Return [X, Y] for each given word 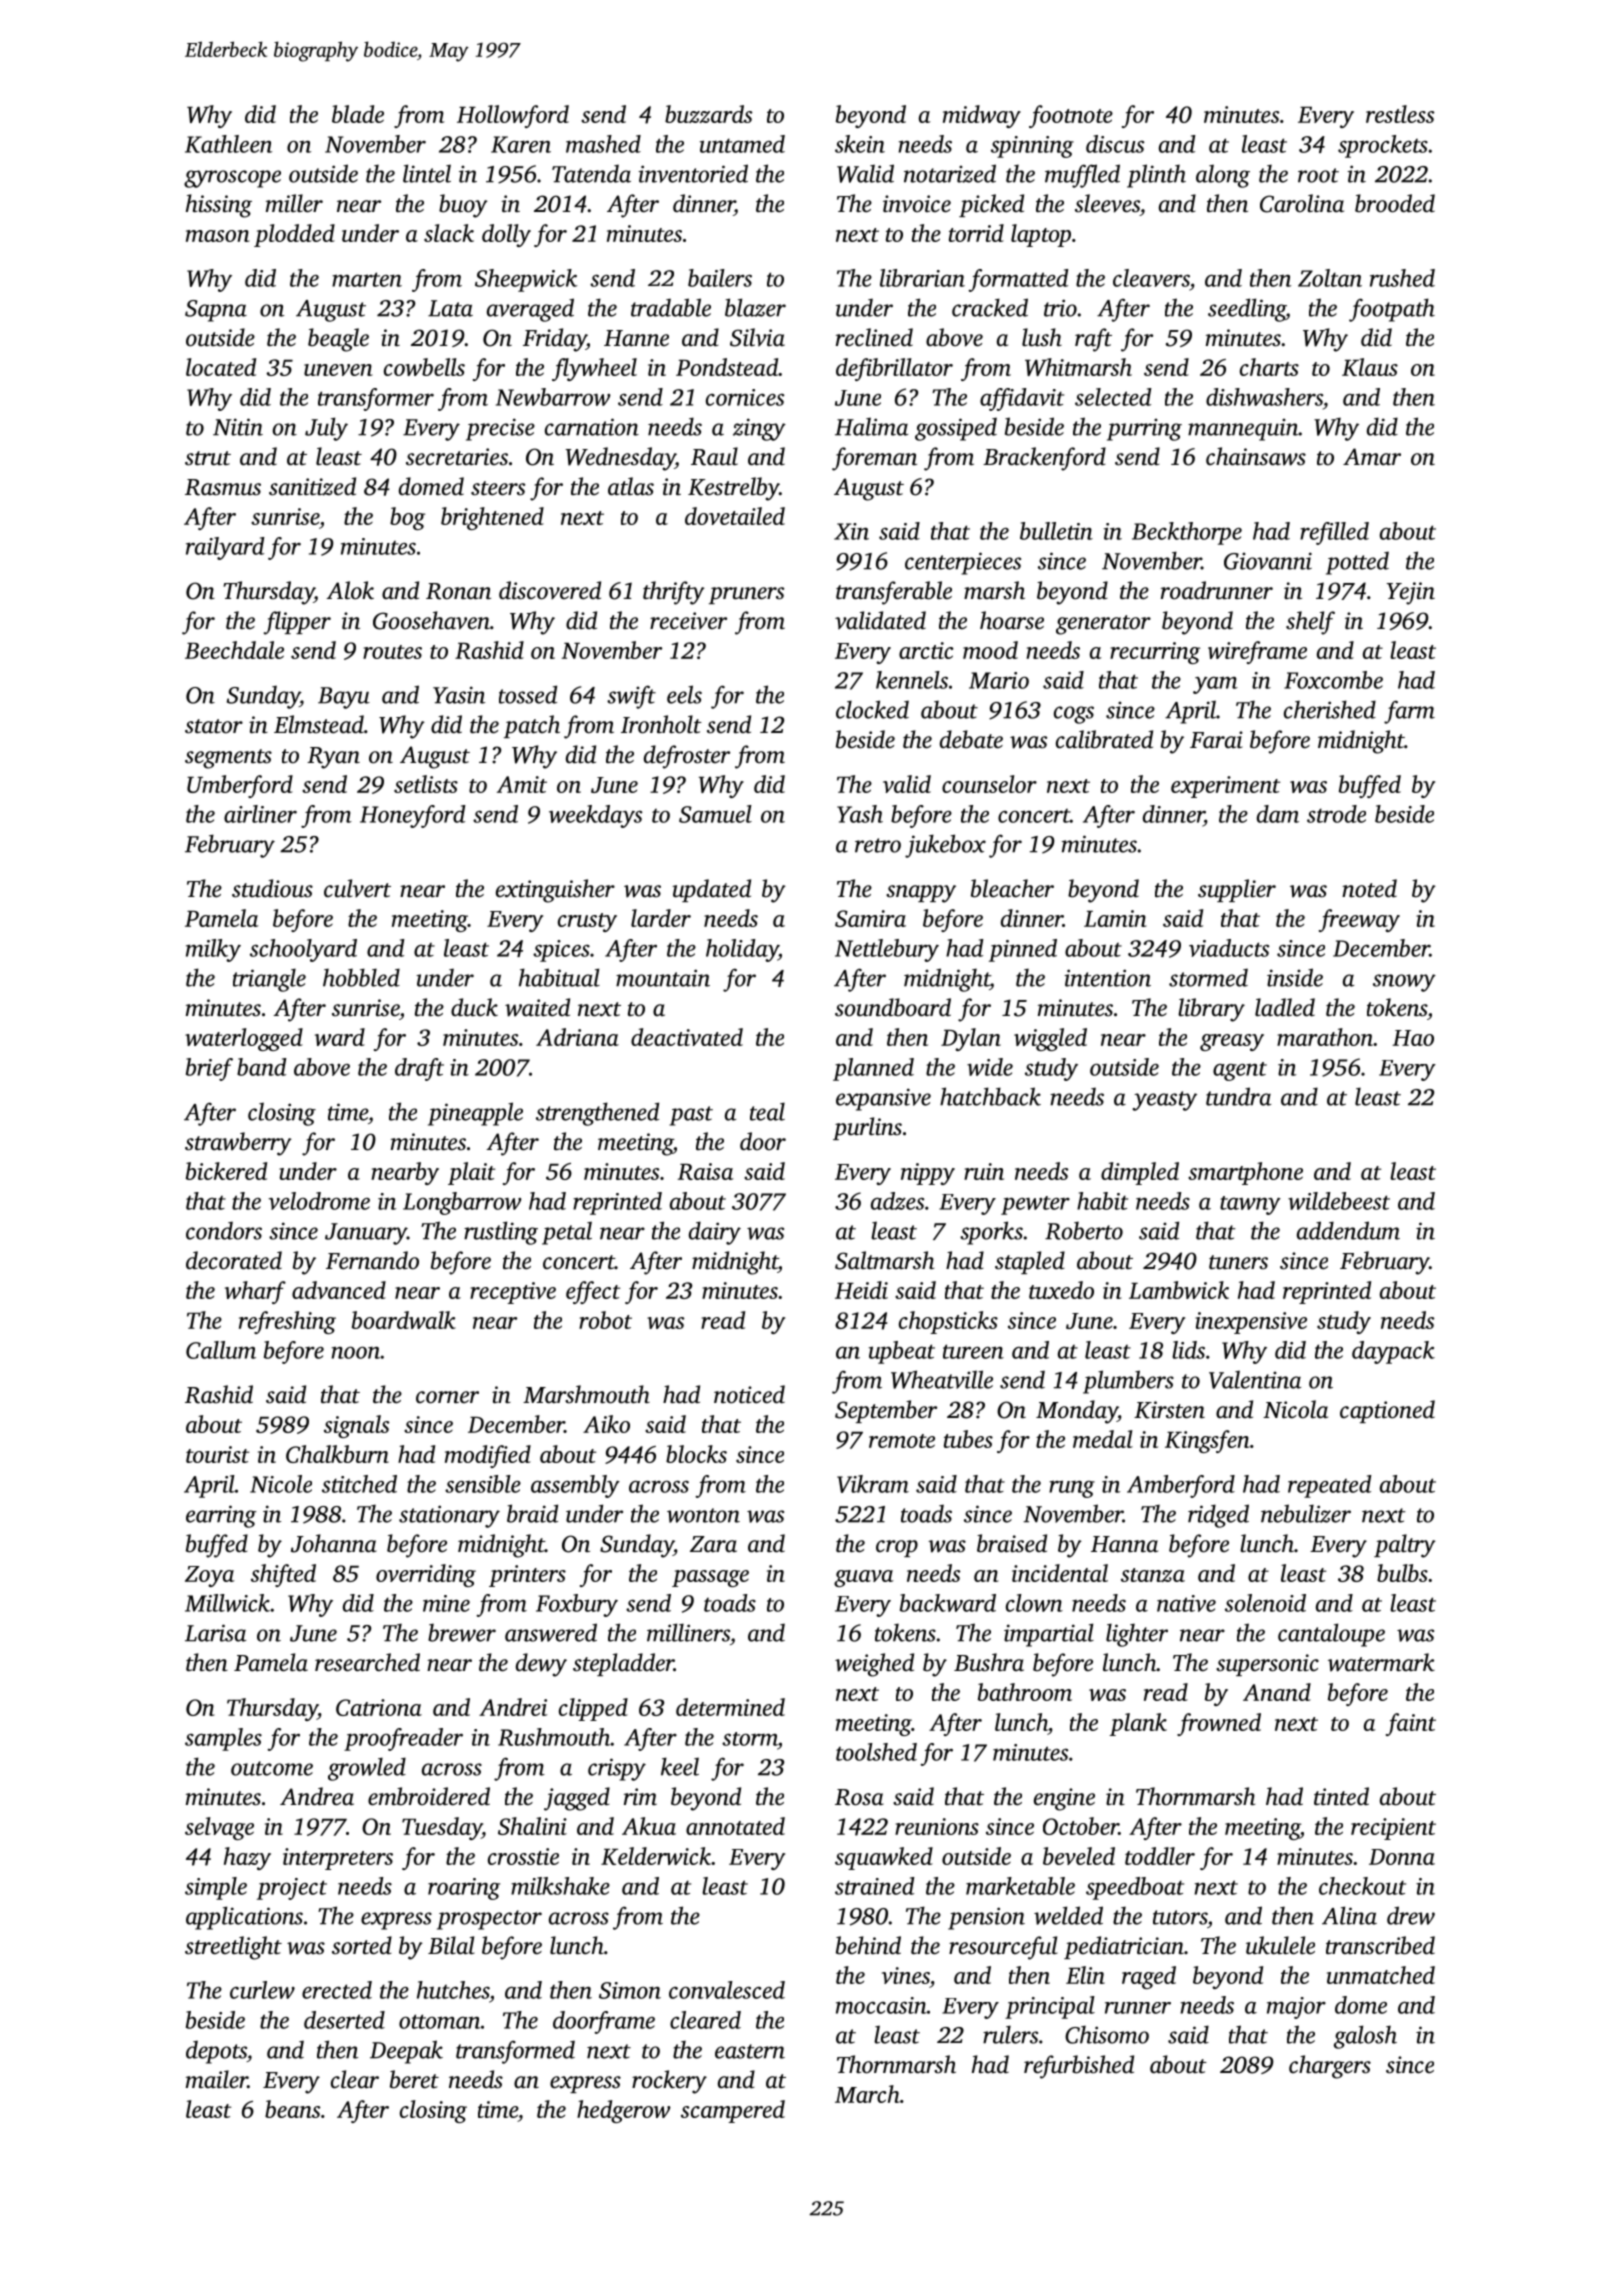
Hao [1413, 1038]
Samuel [715, 814]
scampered [733, 2111]
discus [1115, 144]
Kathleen [228, 144]
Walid [865, 173]
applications [244, 1918]
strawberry [238, 1144]
